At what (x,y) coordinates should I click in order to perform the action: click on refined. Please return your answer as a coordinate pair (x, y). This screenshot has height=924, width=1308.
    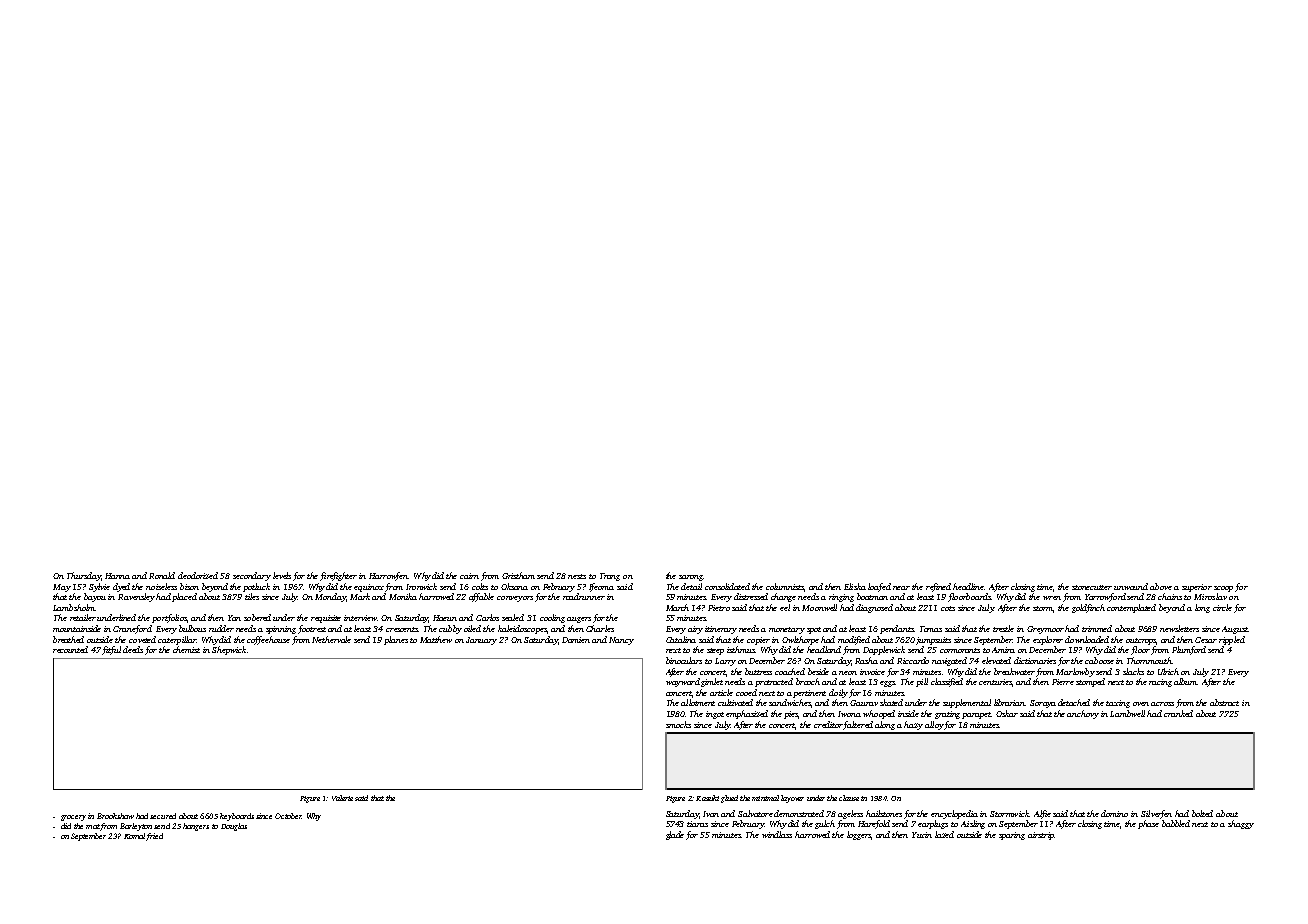
    Looking at the image, I should click on (938, 587).
